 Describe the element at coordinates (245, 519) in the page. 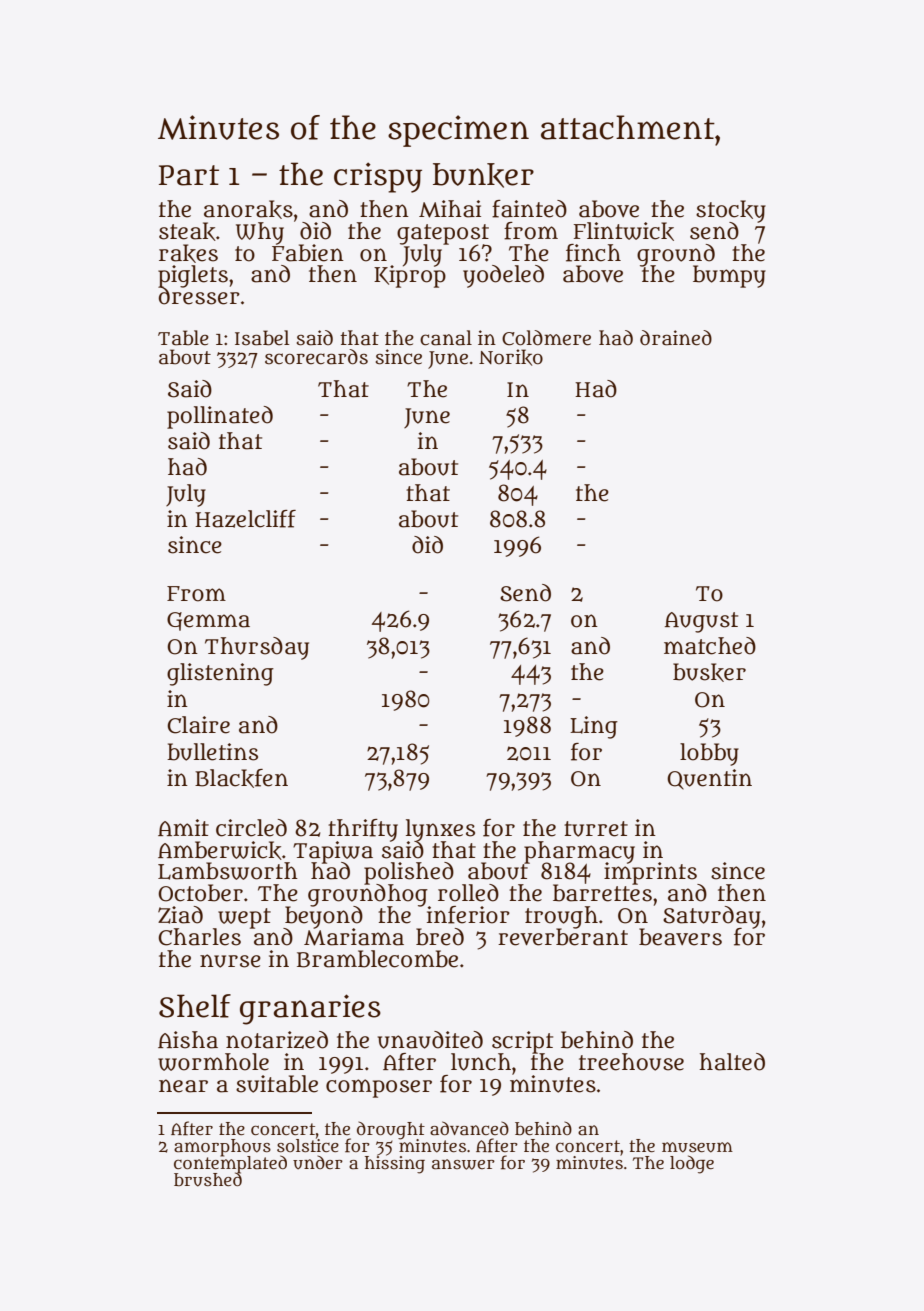

I see `Hazelcliff` at that location.
